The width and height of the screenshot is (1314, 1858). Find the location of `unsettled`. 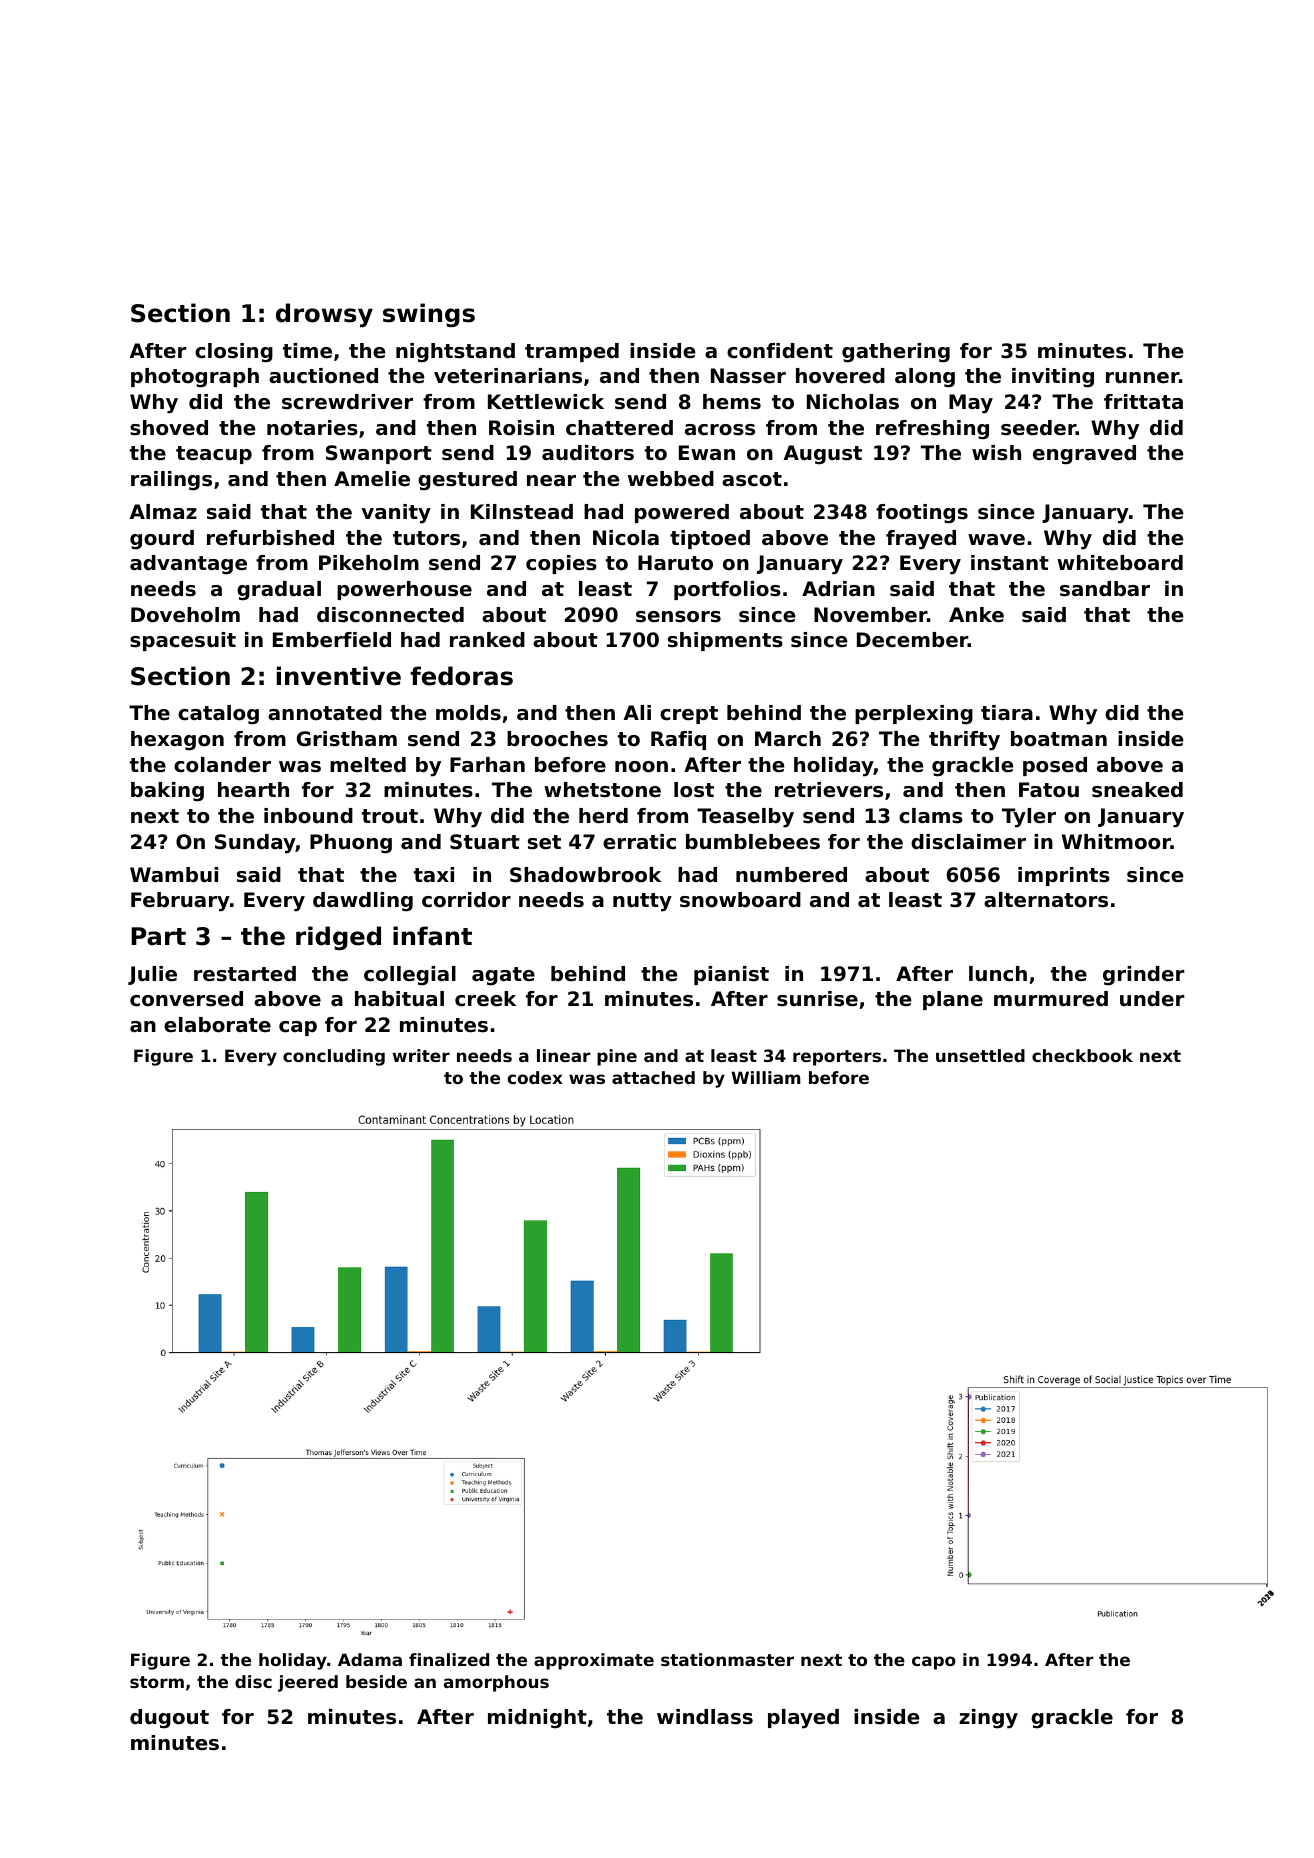

unsettled is located at coordinates (980, 1055).
